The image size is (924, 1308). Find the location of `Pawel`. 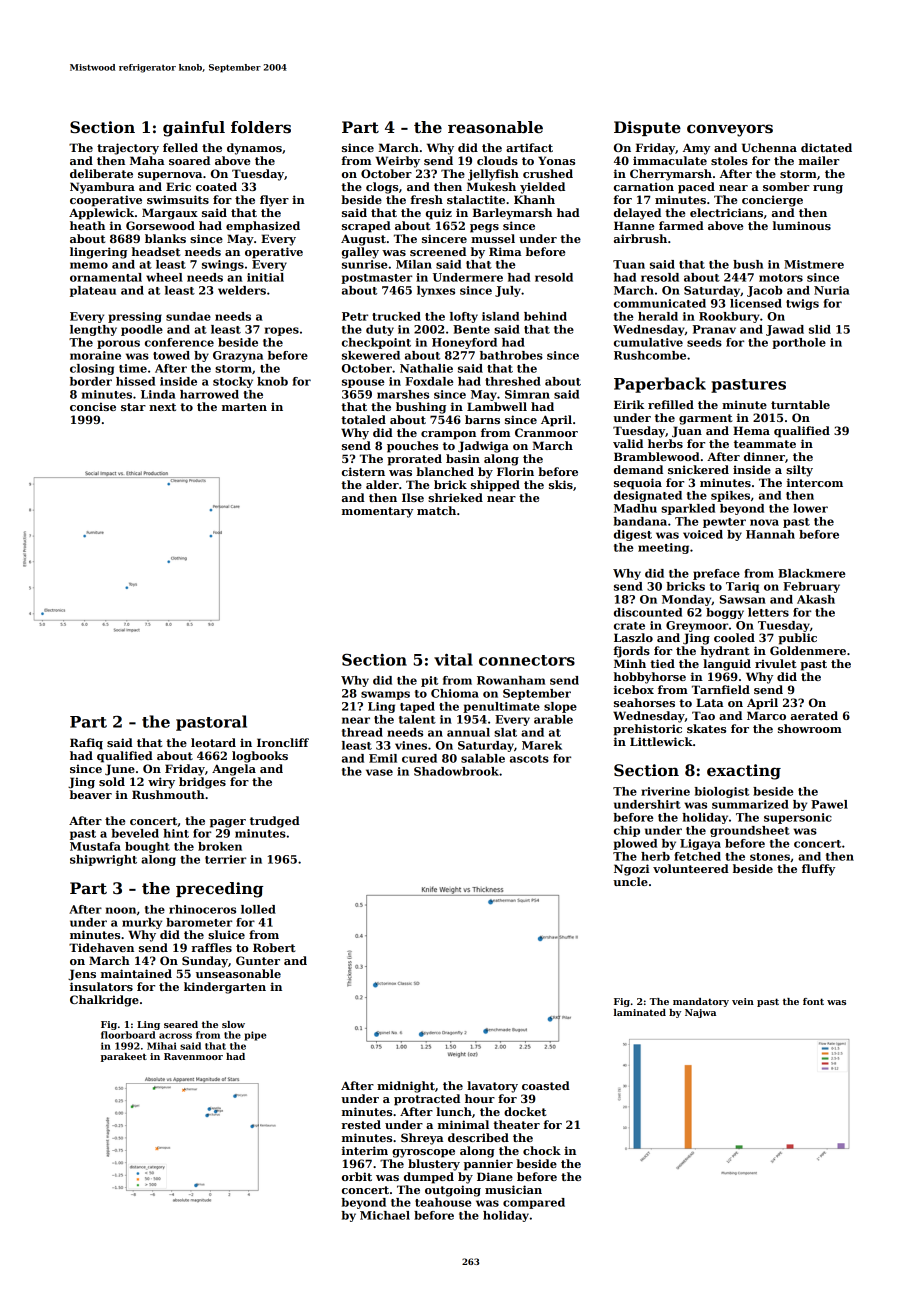

Pawel is located at coordinates (829, 804).
